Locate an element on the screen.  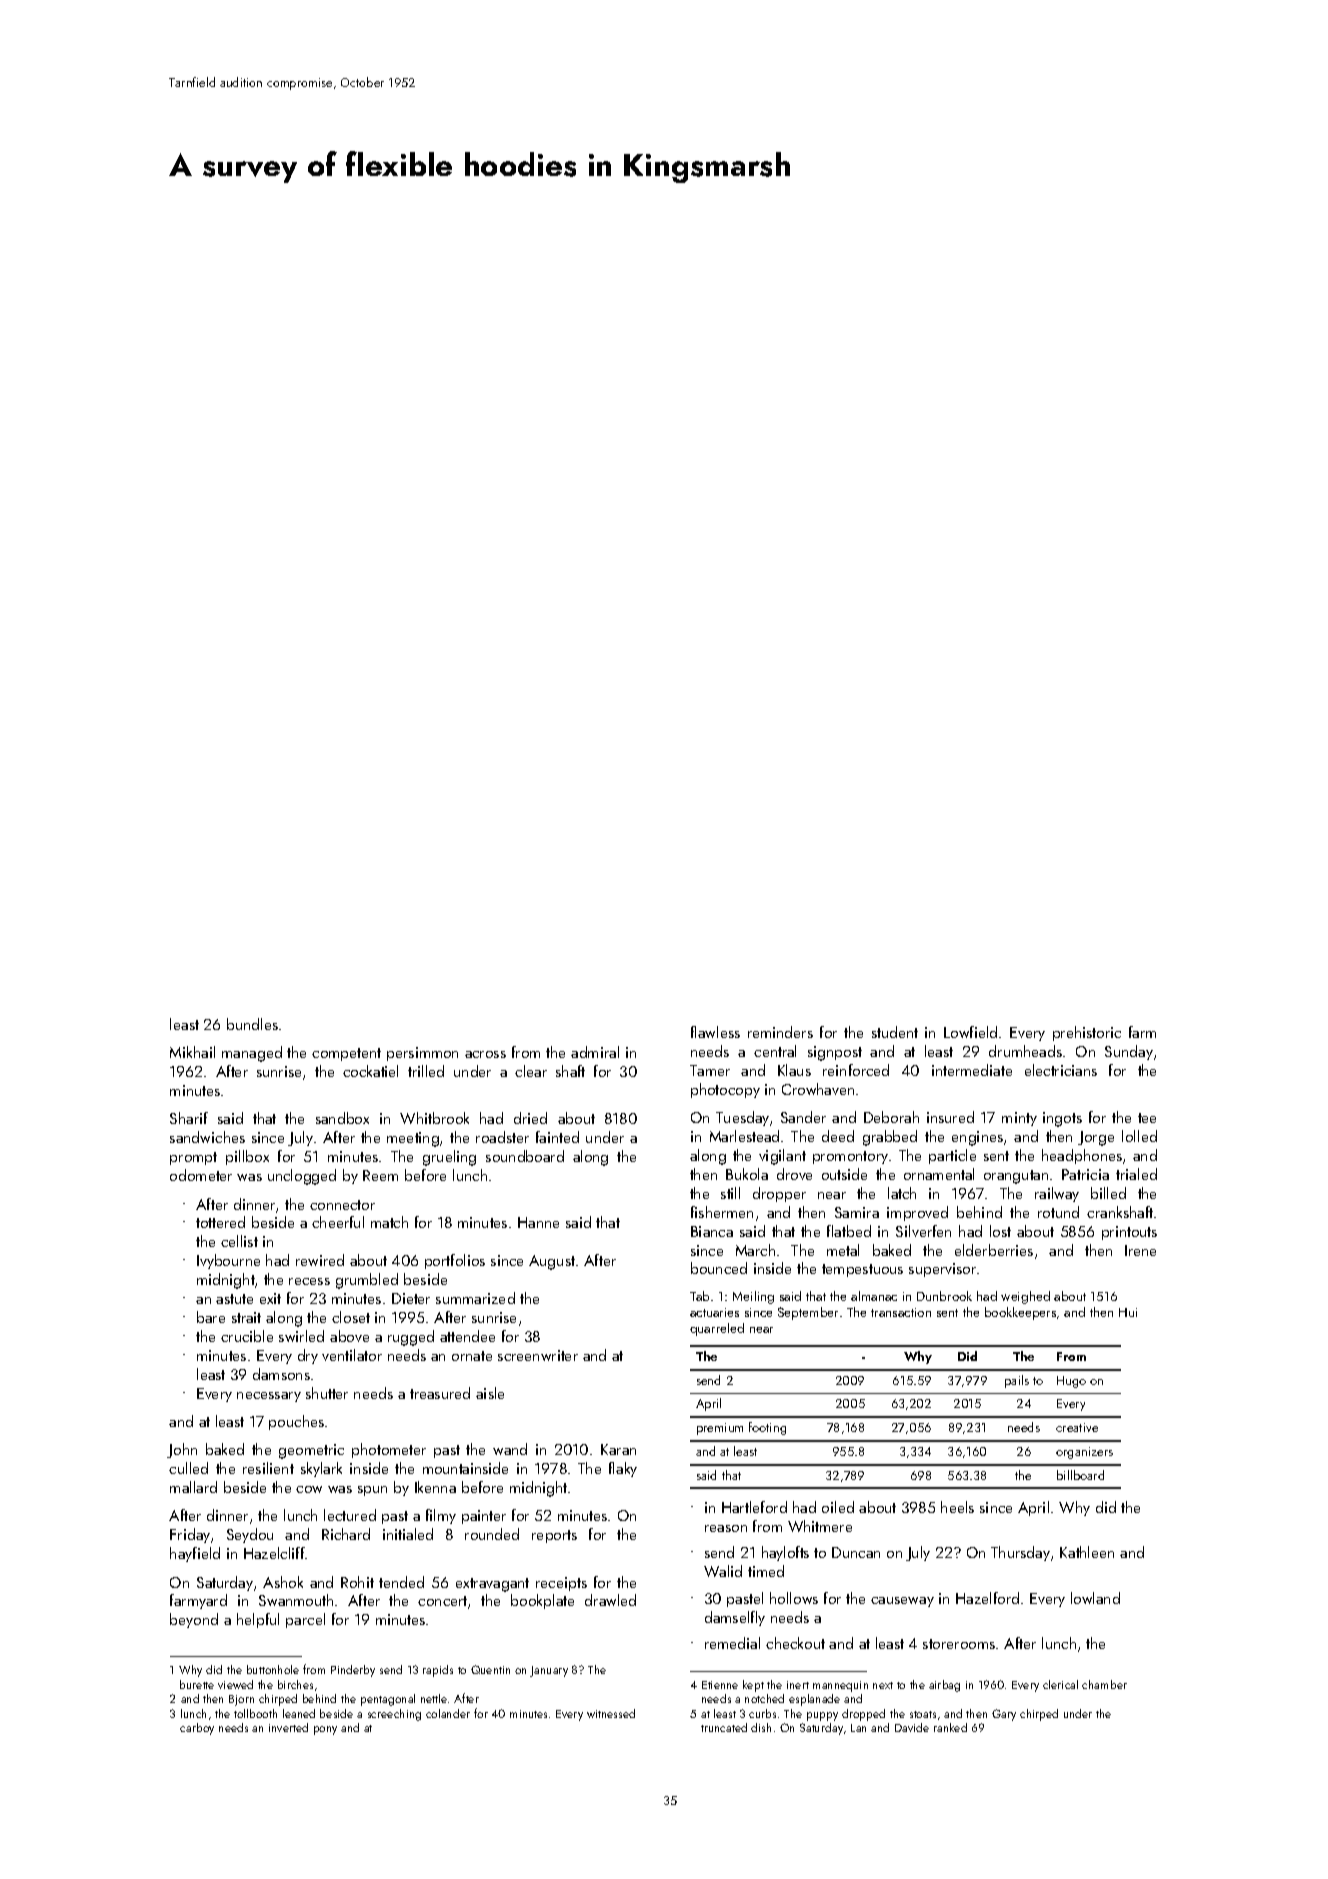
printouts is located at coordinates (1129, 1233).
